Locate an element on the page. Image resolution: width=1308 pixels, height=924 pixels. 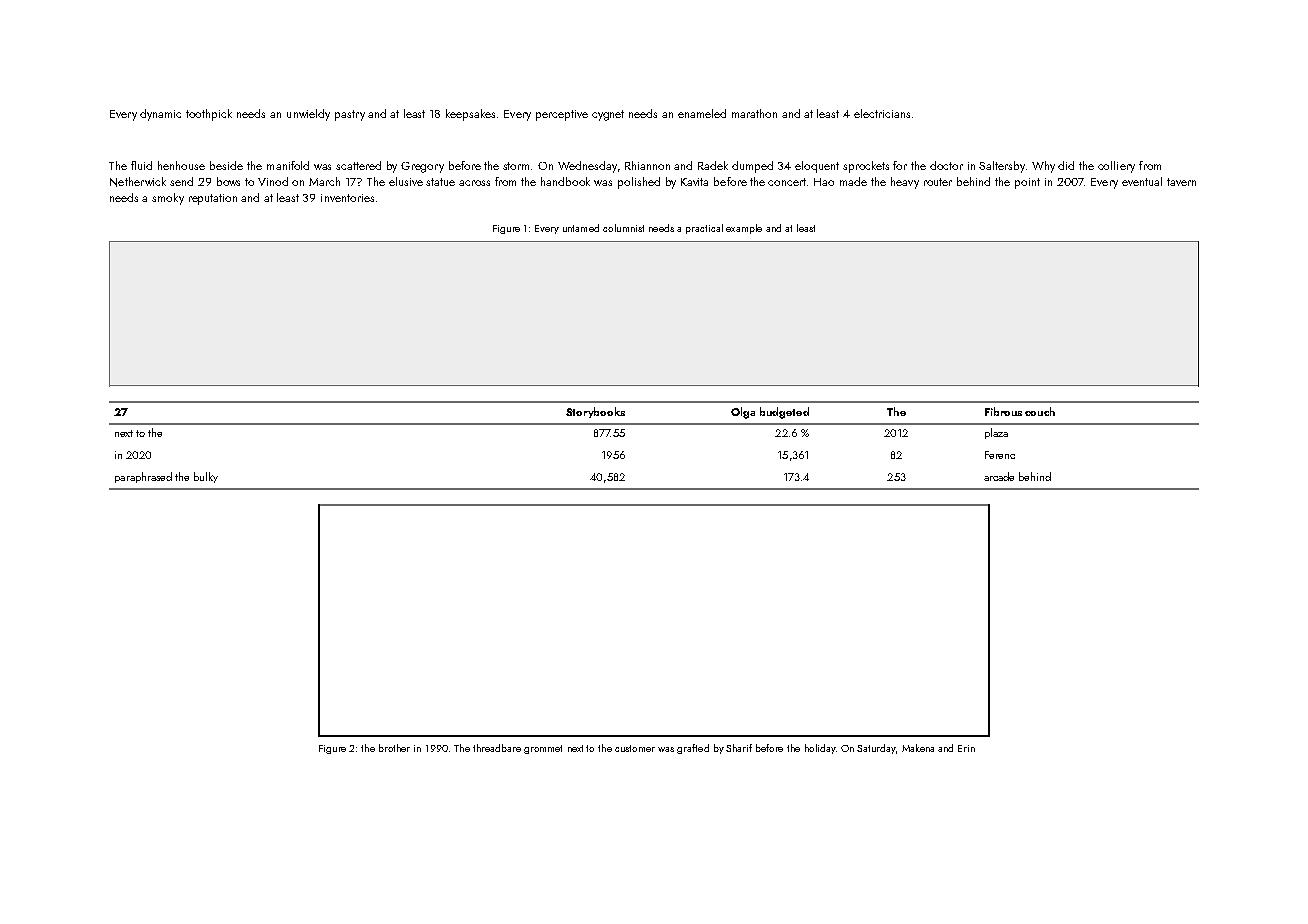
grafted is located at coordinates (693, 749).
